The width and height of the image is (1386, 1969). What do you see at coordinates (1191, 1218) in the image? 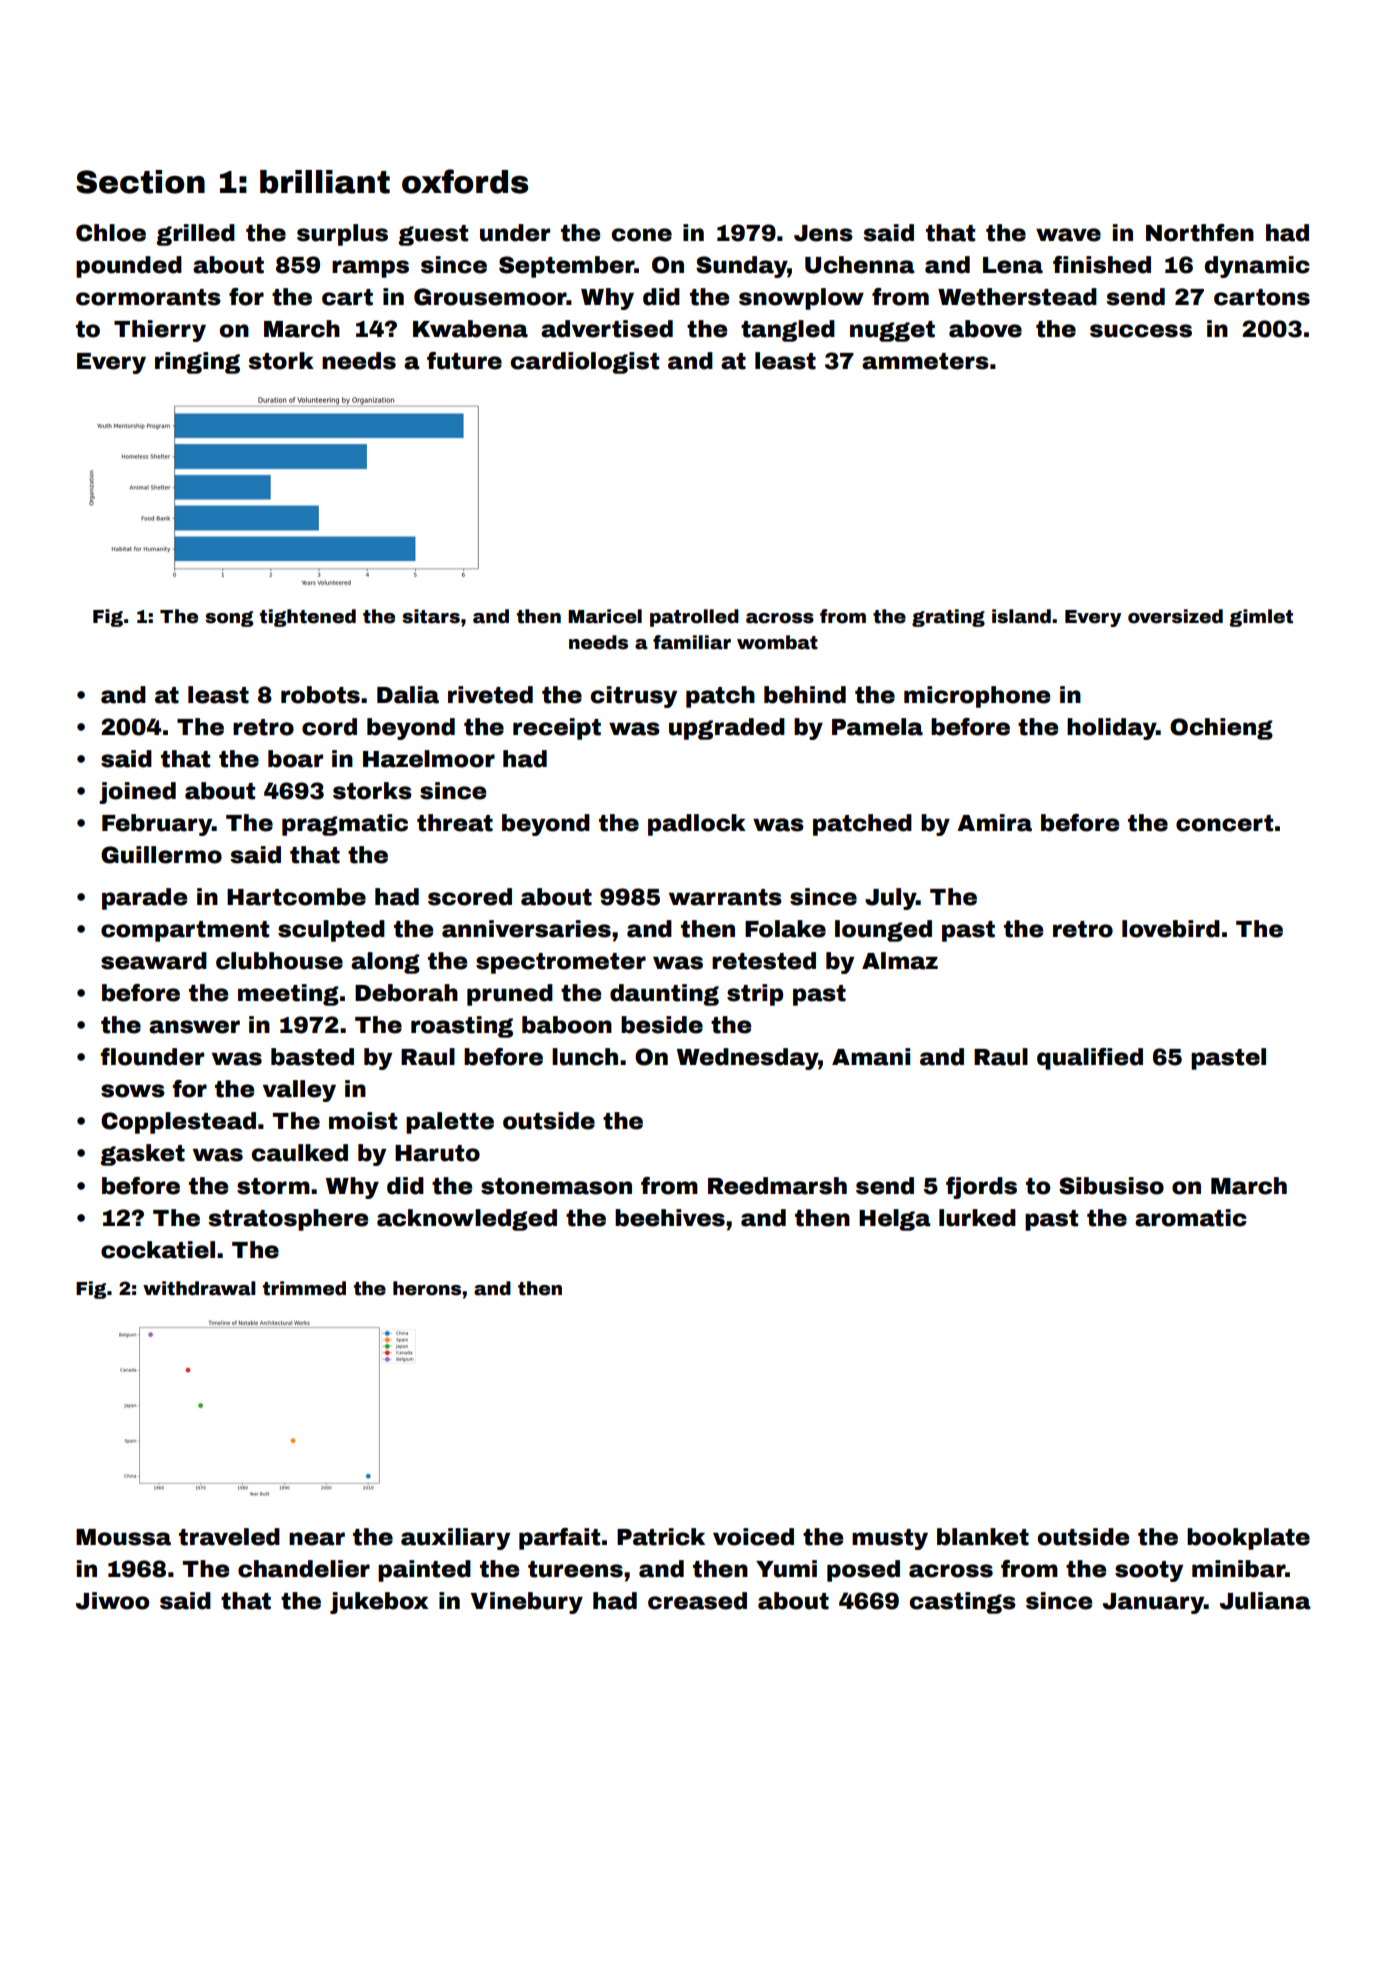
I see `aromatic` at bounding box center [1191, 1218].
